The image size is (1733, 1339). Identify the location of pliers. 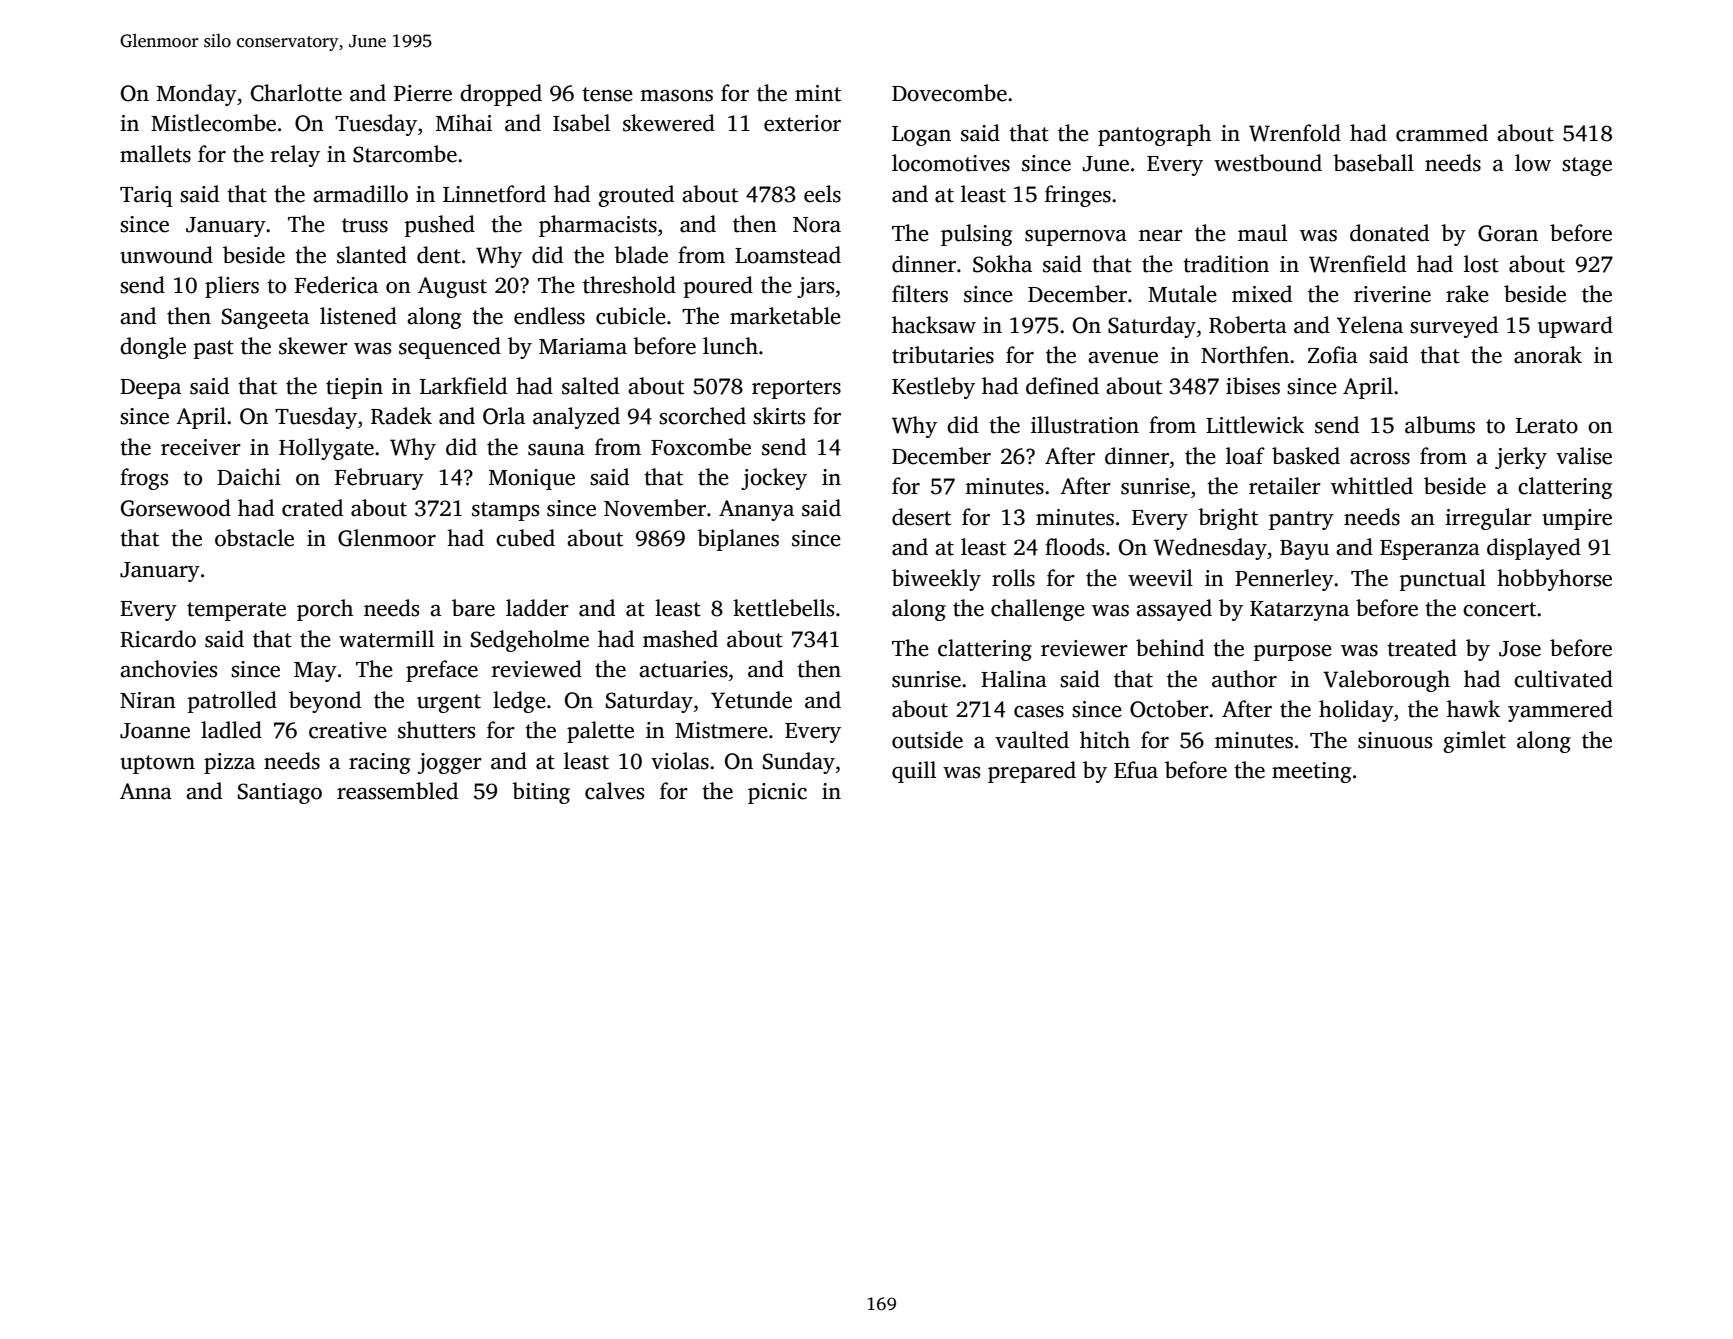
(232, 287).
